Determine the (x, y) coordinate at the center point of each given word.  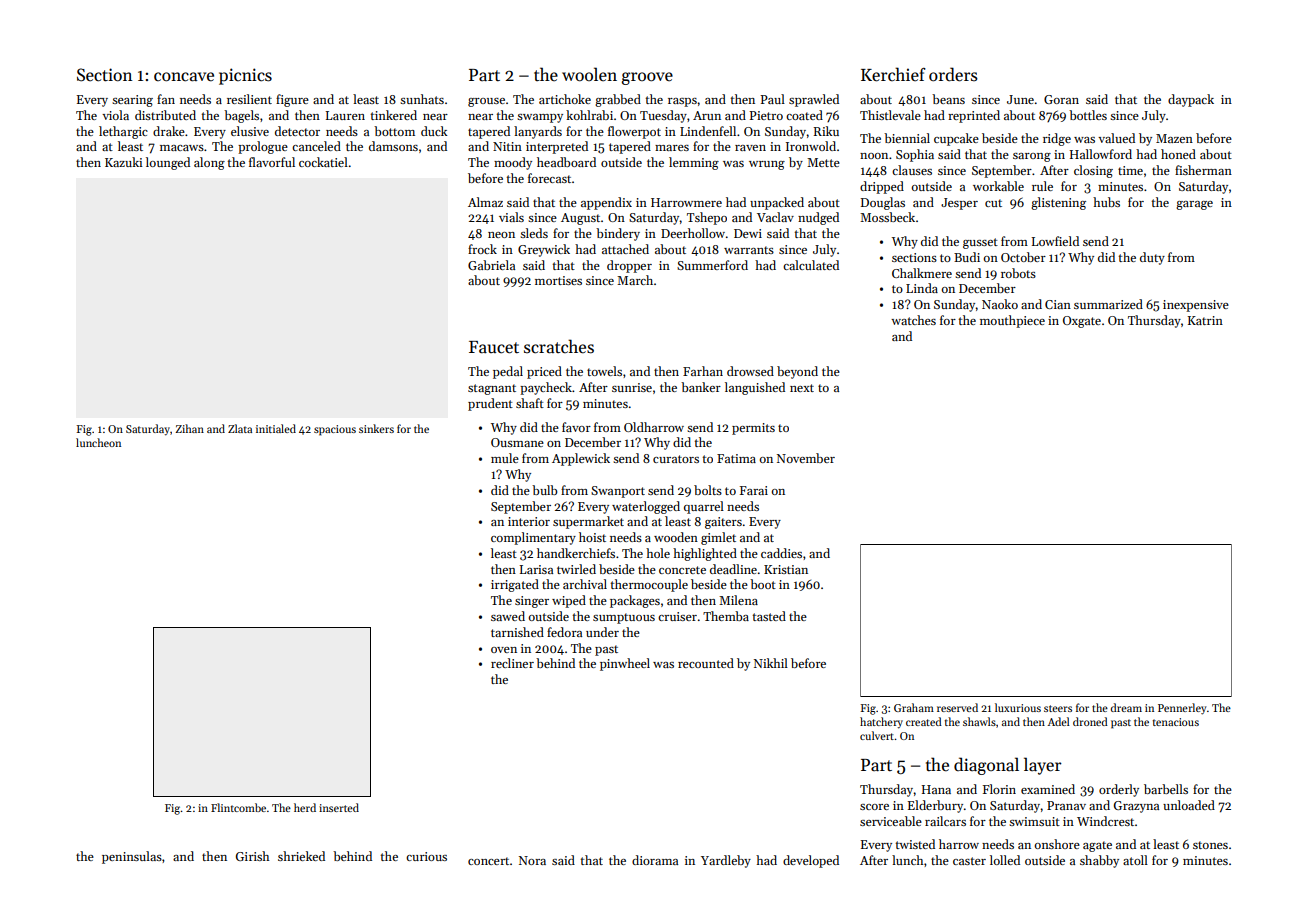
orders (953, 74)
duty (1152, 258)
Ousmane (517, 442)
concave (184, 77)
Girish (252, 856)
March (635, 280)
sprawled (814, 100)
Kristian (786, 569)
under (602, 632)
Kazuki (123, 162)
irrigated (515, 585)
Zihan (189, 428)
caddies (781, 553)
